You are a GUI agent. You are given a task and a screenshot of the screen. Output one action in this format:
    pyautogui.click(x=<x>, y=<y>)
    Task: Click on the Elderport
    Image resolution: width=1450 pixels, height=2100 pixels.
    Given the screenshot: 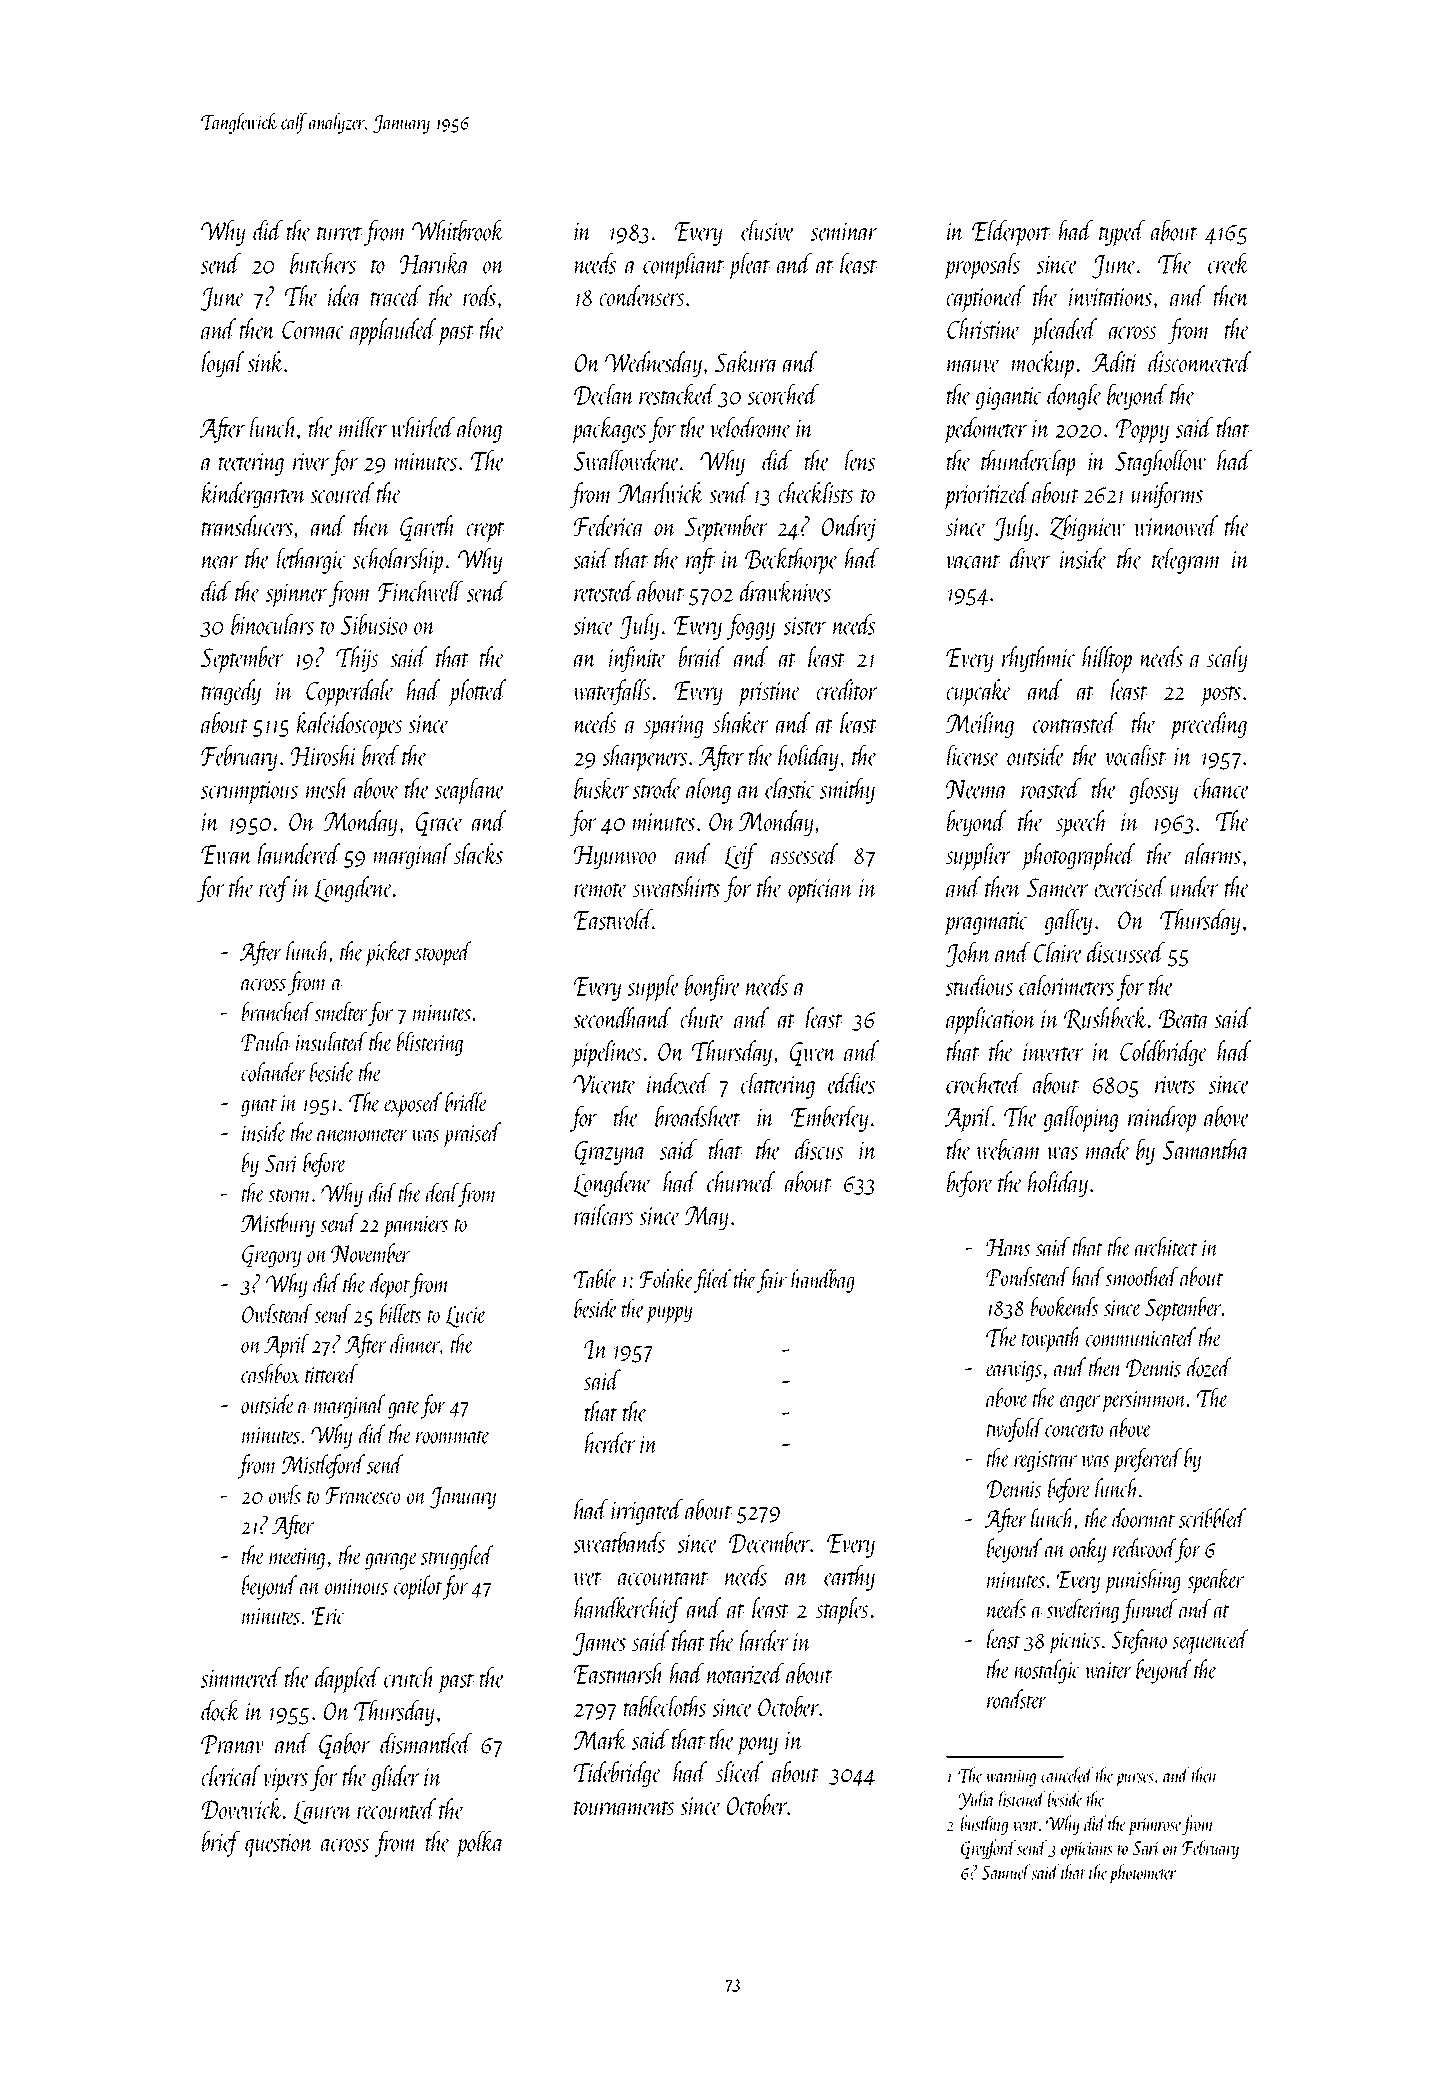 What is the action you would take?
    pyautogui.click(x=1011, y=233)
